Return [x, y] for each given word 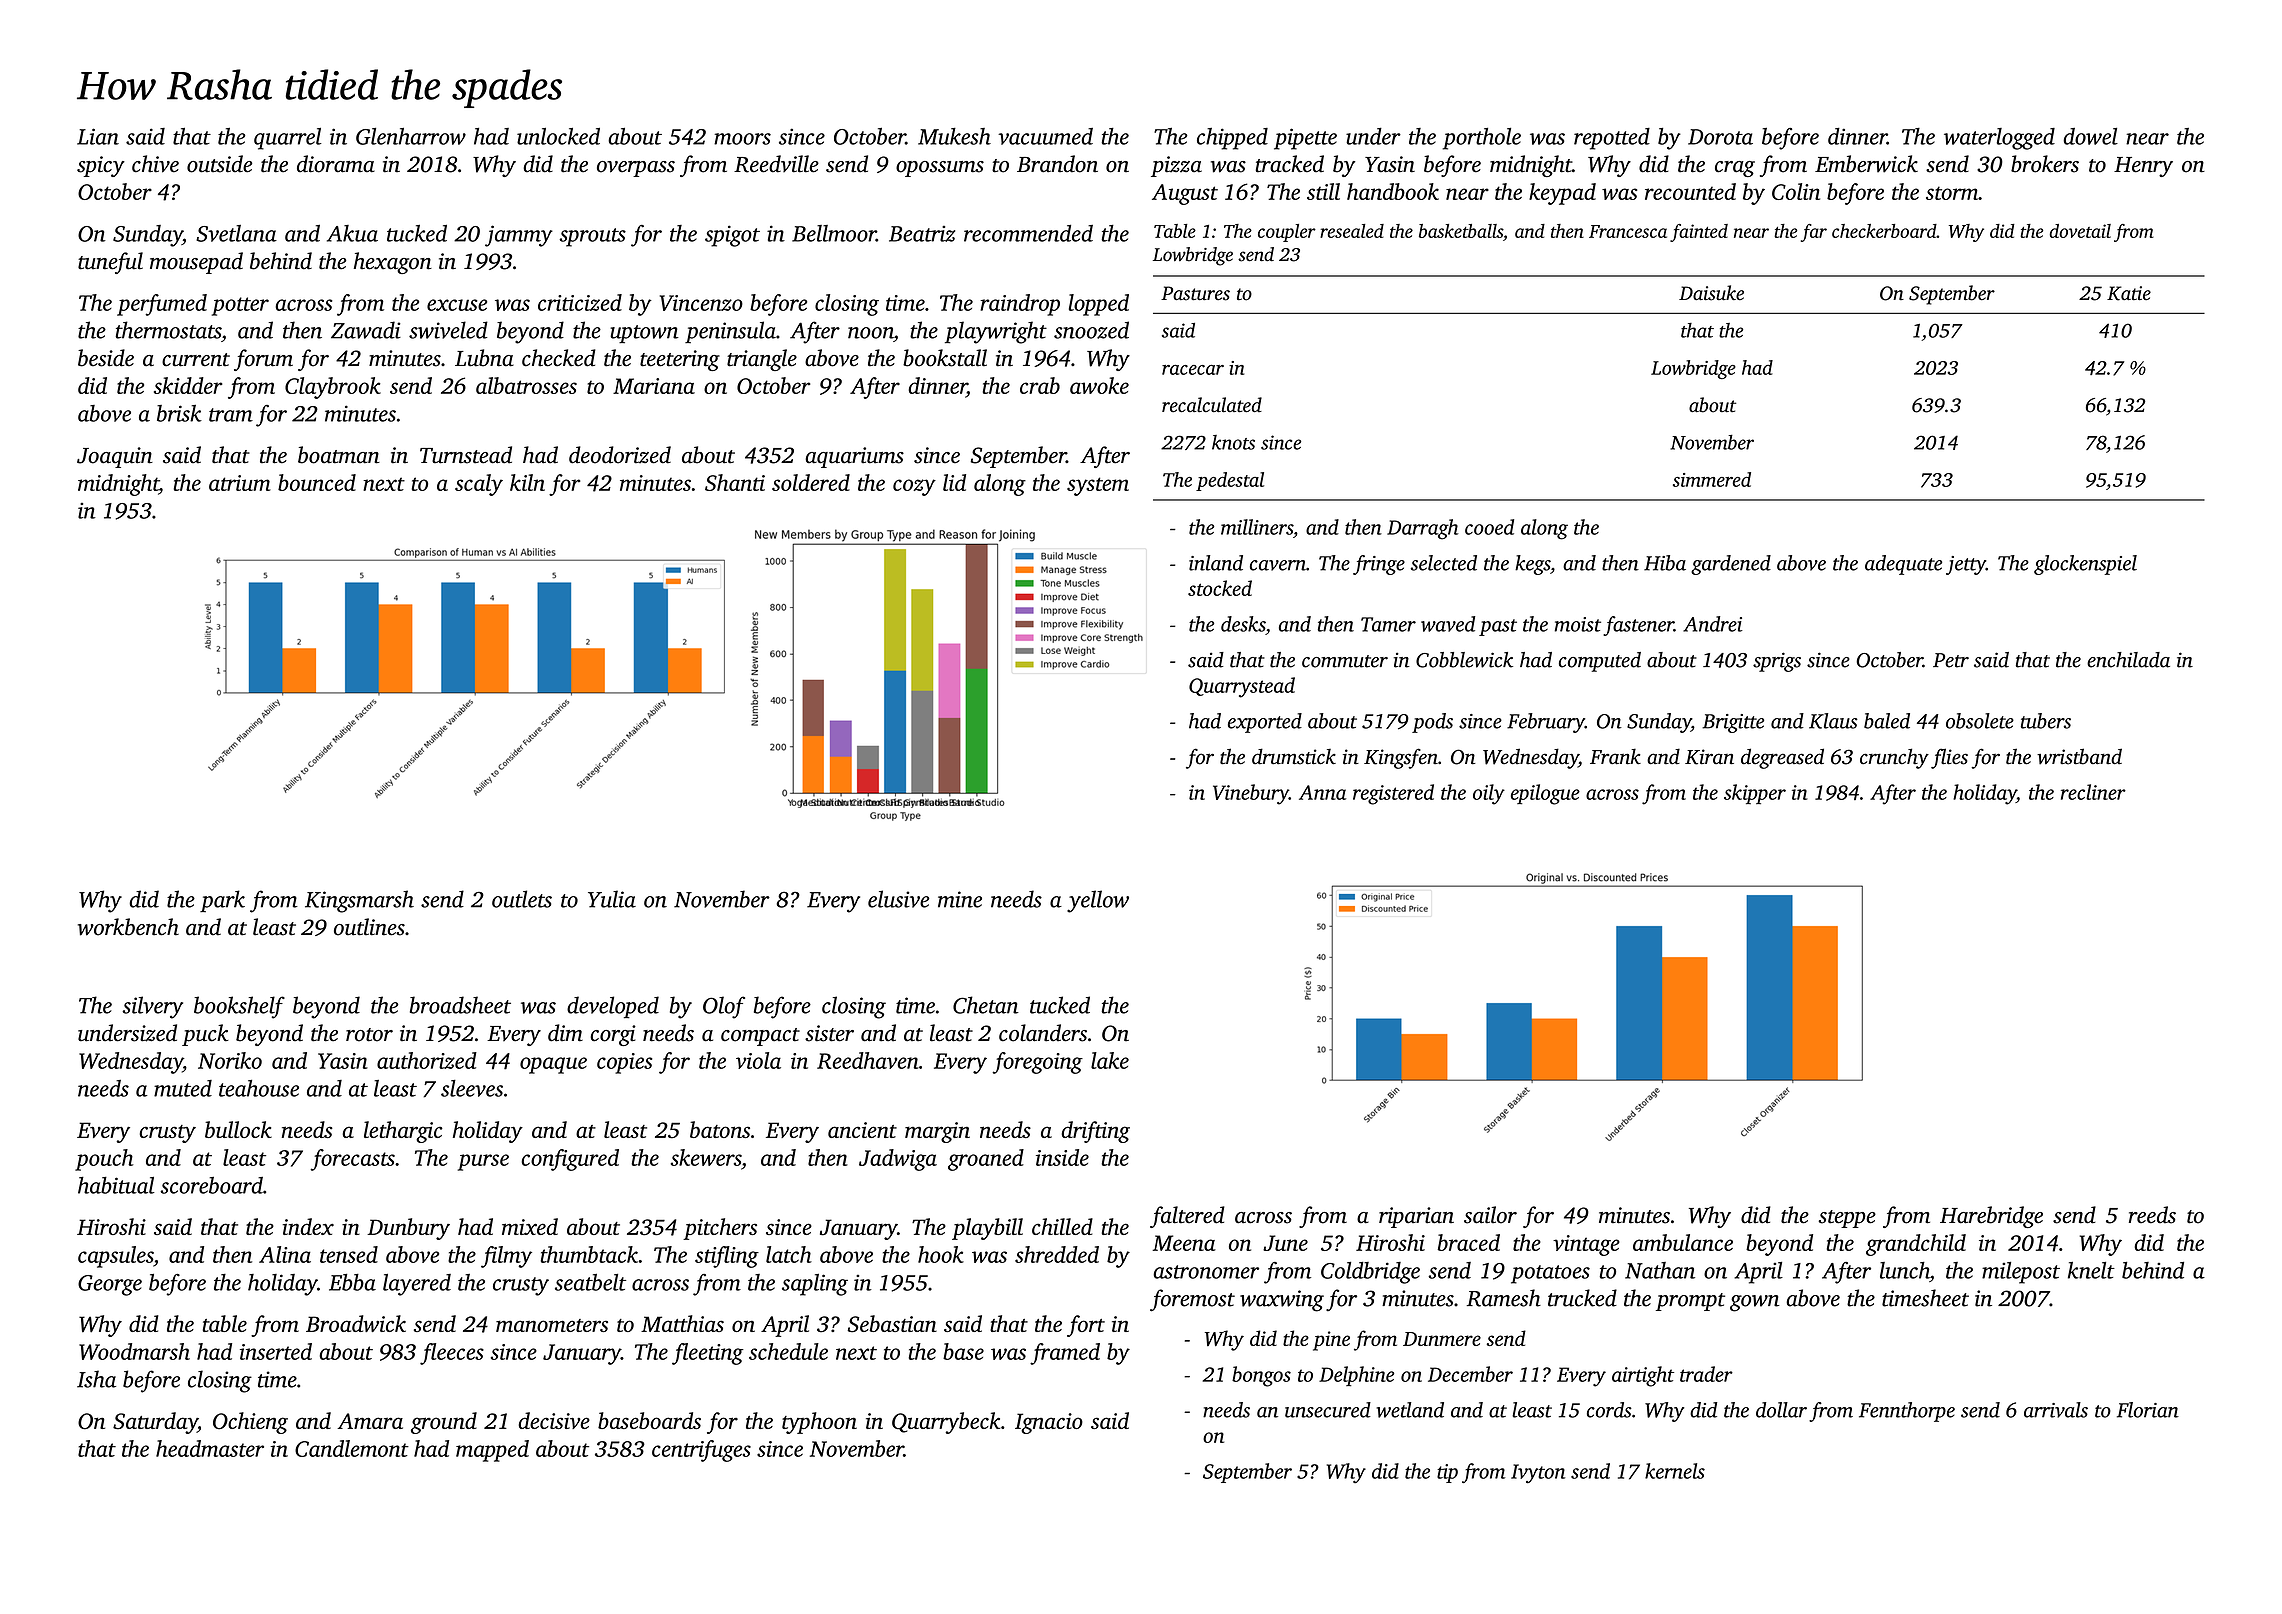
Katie [2129, 293]
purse [483, 1162]
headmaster [210, 1448]
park [222, 901]
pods [1432, 723]
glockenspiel [2085, 565]
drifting [1095, 1132]
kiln [527, 482]
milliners [1257, 527]
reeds [2152, 1215]
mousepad [196, 263]
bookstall [945, 358]
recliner [2093, 792]
